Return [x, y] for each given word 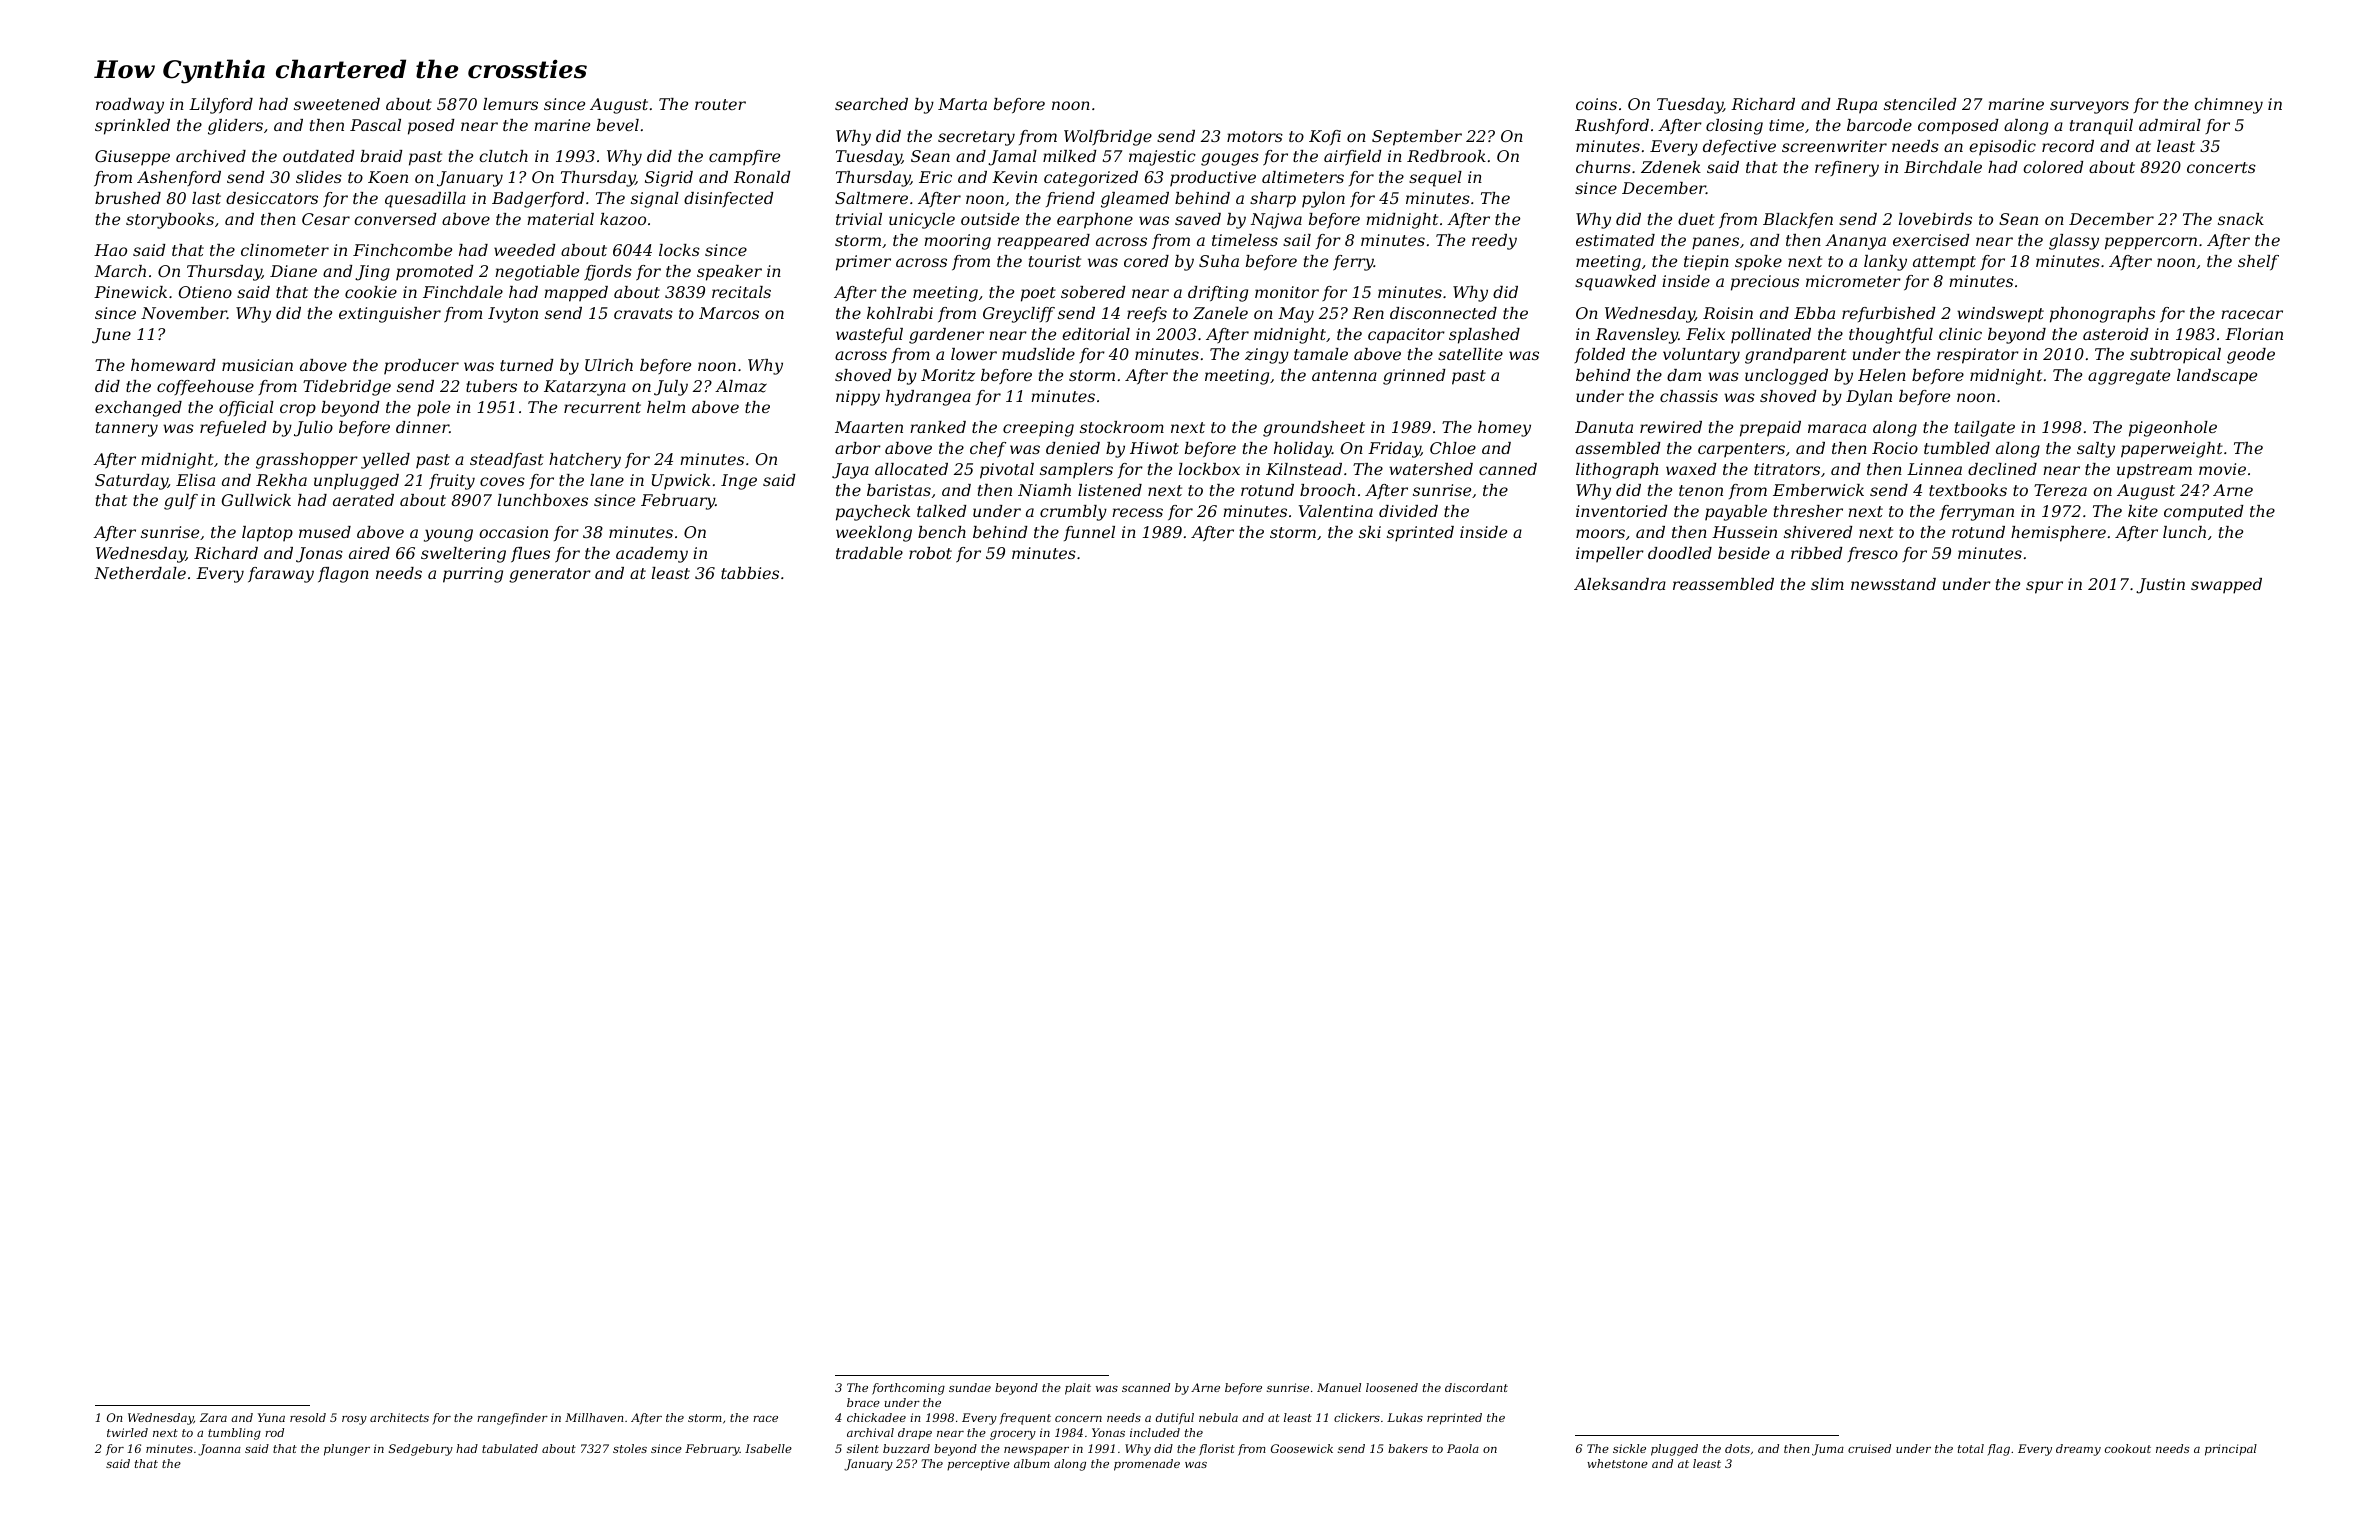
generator [550, 575]
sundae [970, 1387]
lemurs [510, 104]
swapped [2226, 586]
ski [1370, 532]
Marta [962, 104]
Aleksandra [1620, 584]
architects [399, 1417]
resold [308, 1417]
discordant [1476, 1387]
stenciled [1920, 104]
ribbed [1817, 553]
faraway [281, 575]
